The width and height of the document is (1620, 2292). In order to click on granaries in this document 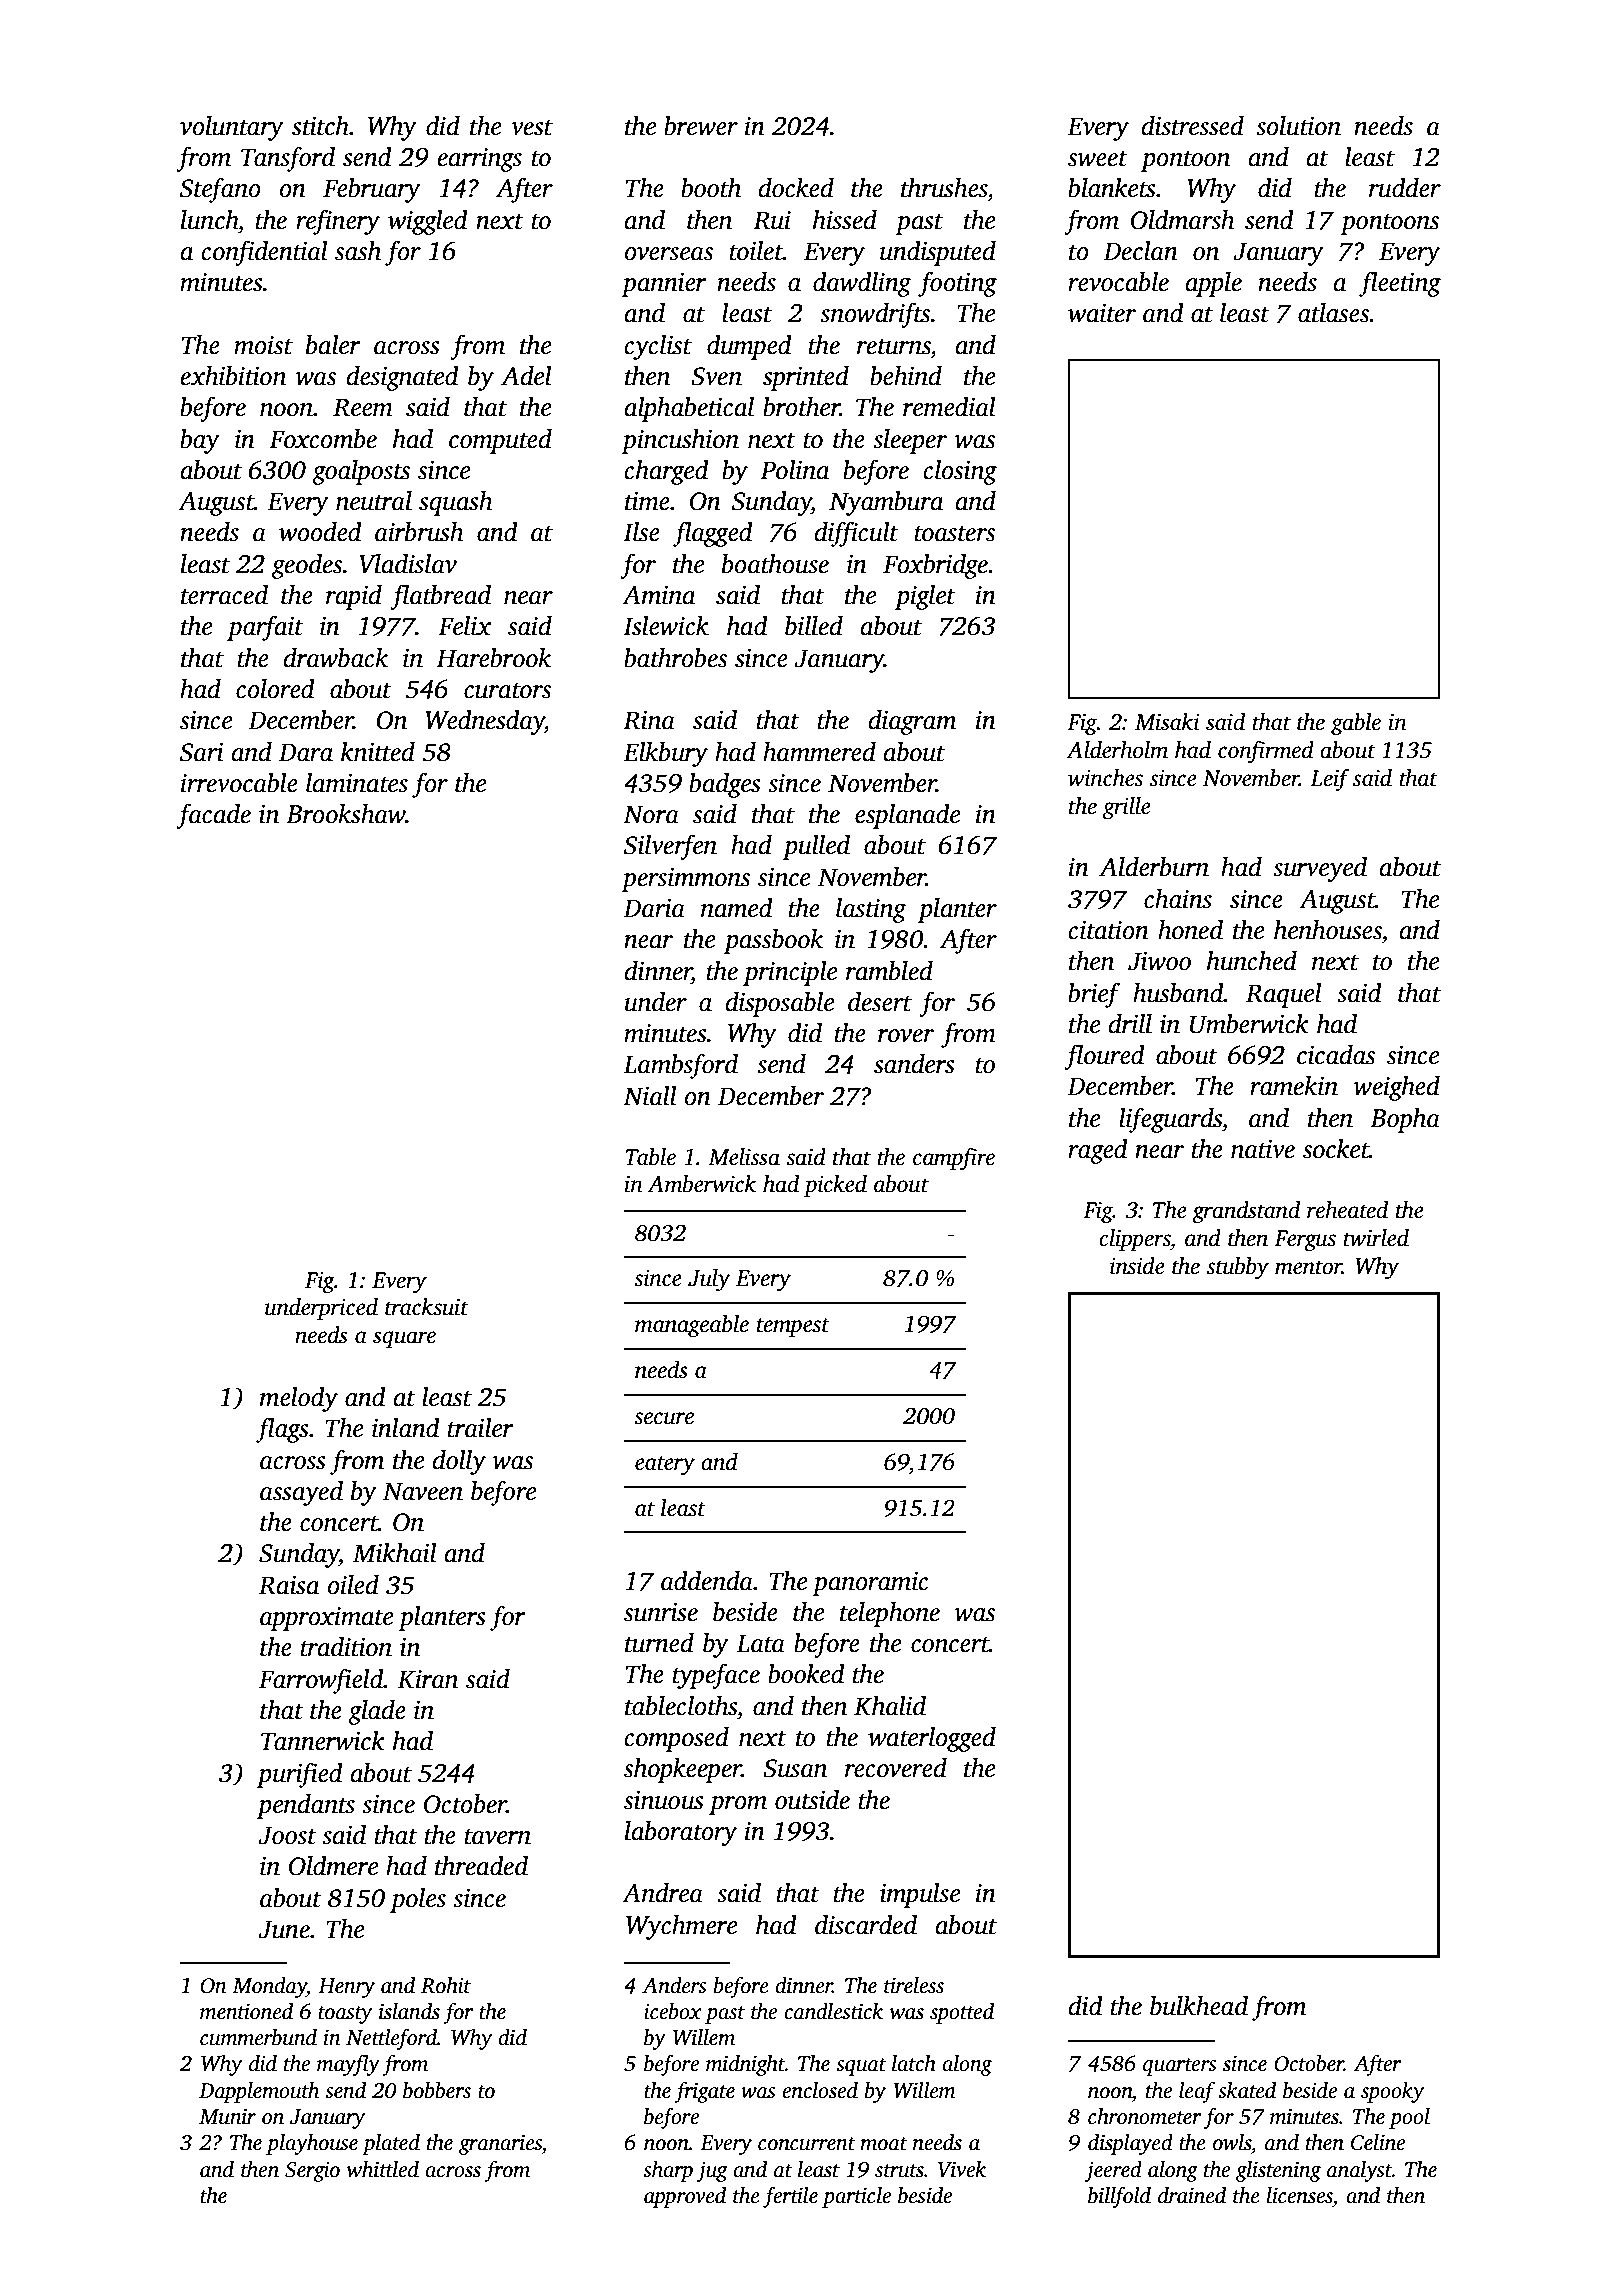, I will do `click(500, 2145)`.
